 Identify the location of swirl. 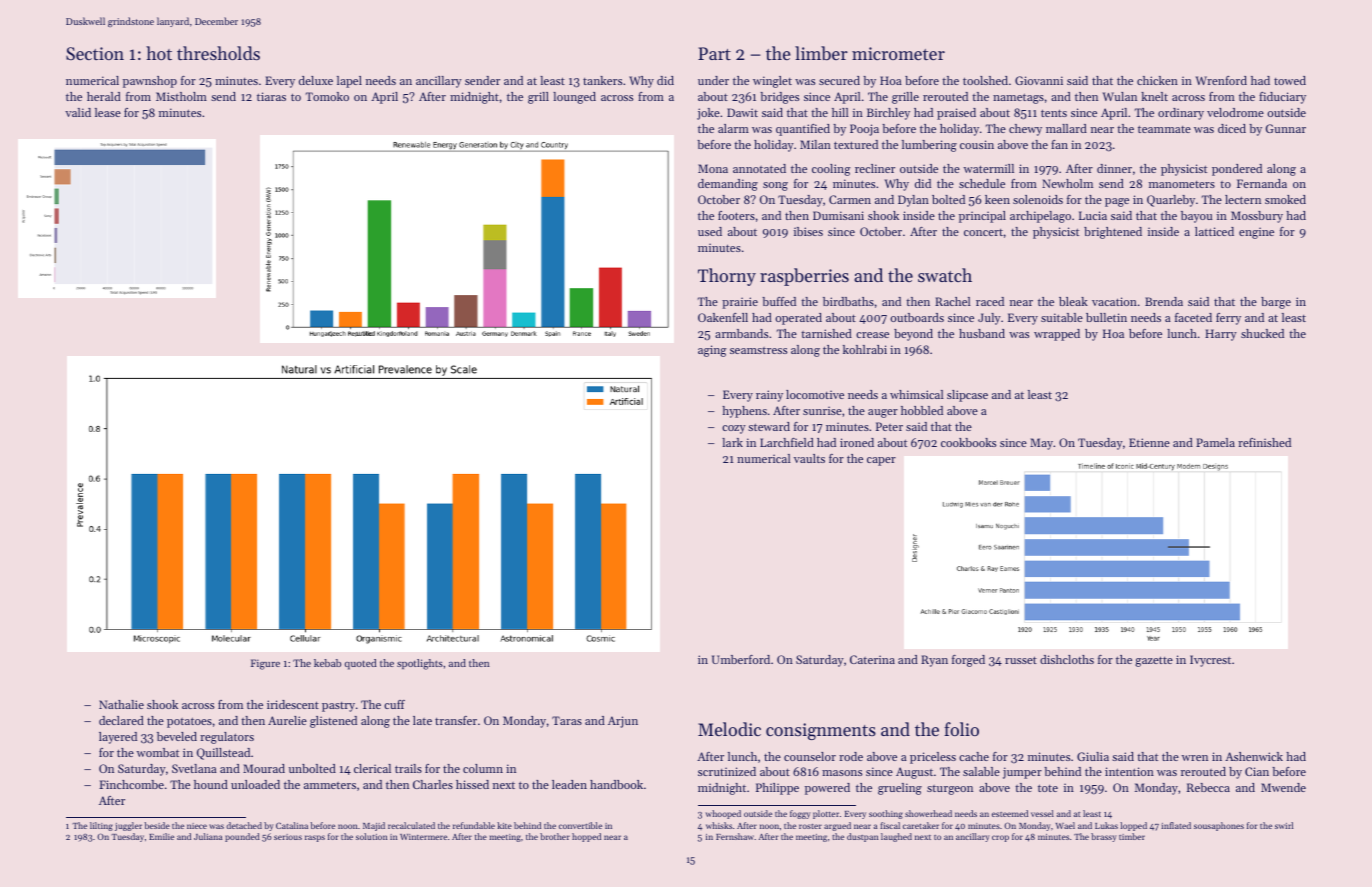
(1284, 825).
